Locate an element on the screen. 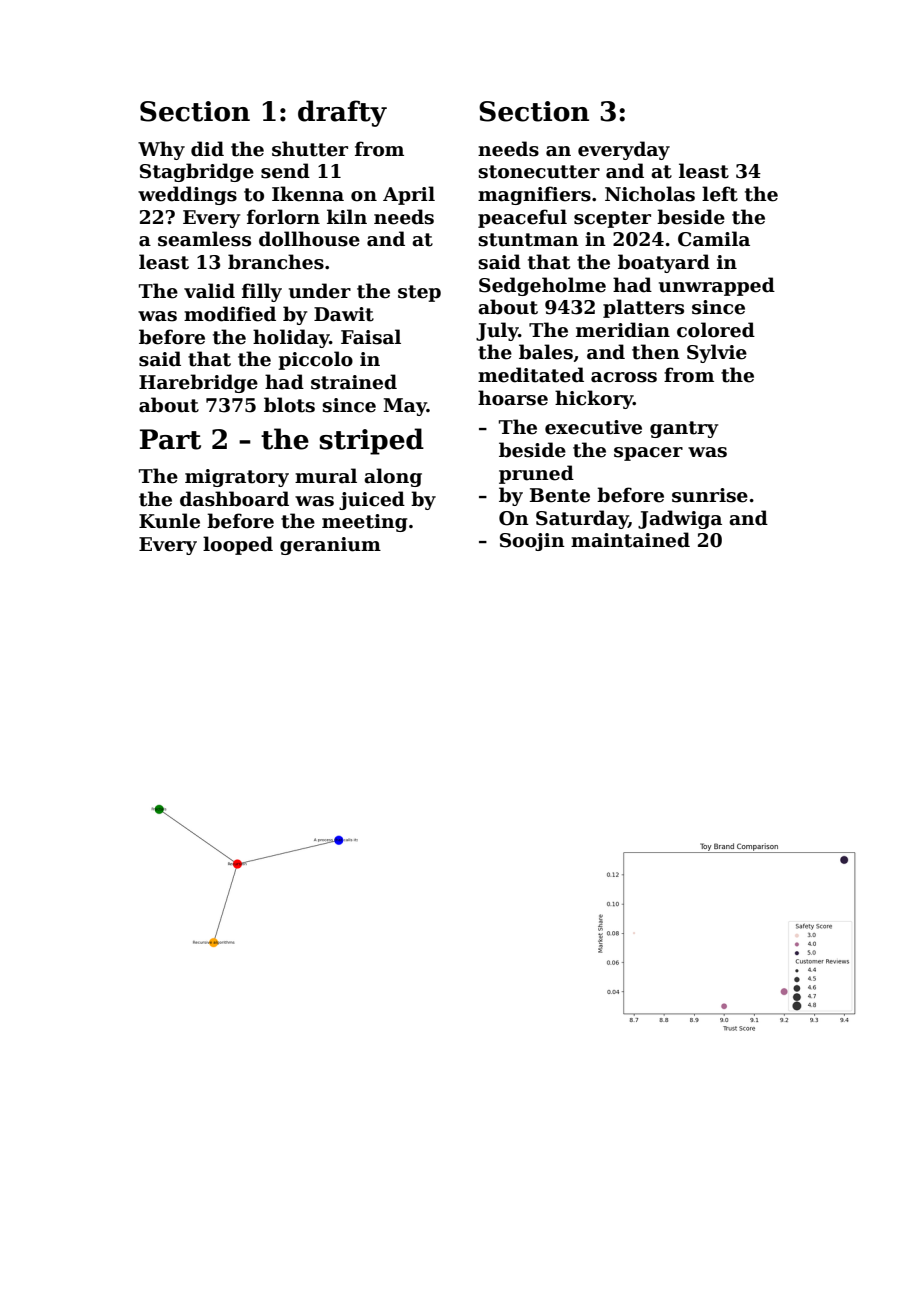 The image size is (924, 1311). stuntman is located at coordinates (528, 240).
